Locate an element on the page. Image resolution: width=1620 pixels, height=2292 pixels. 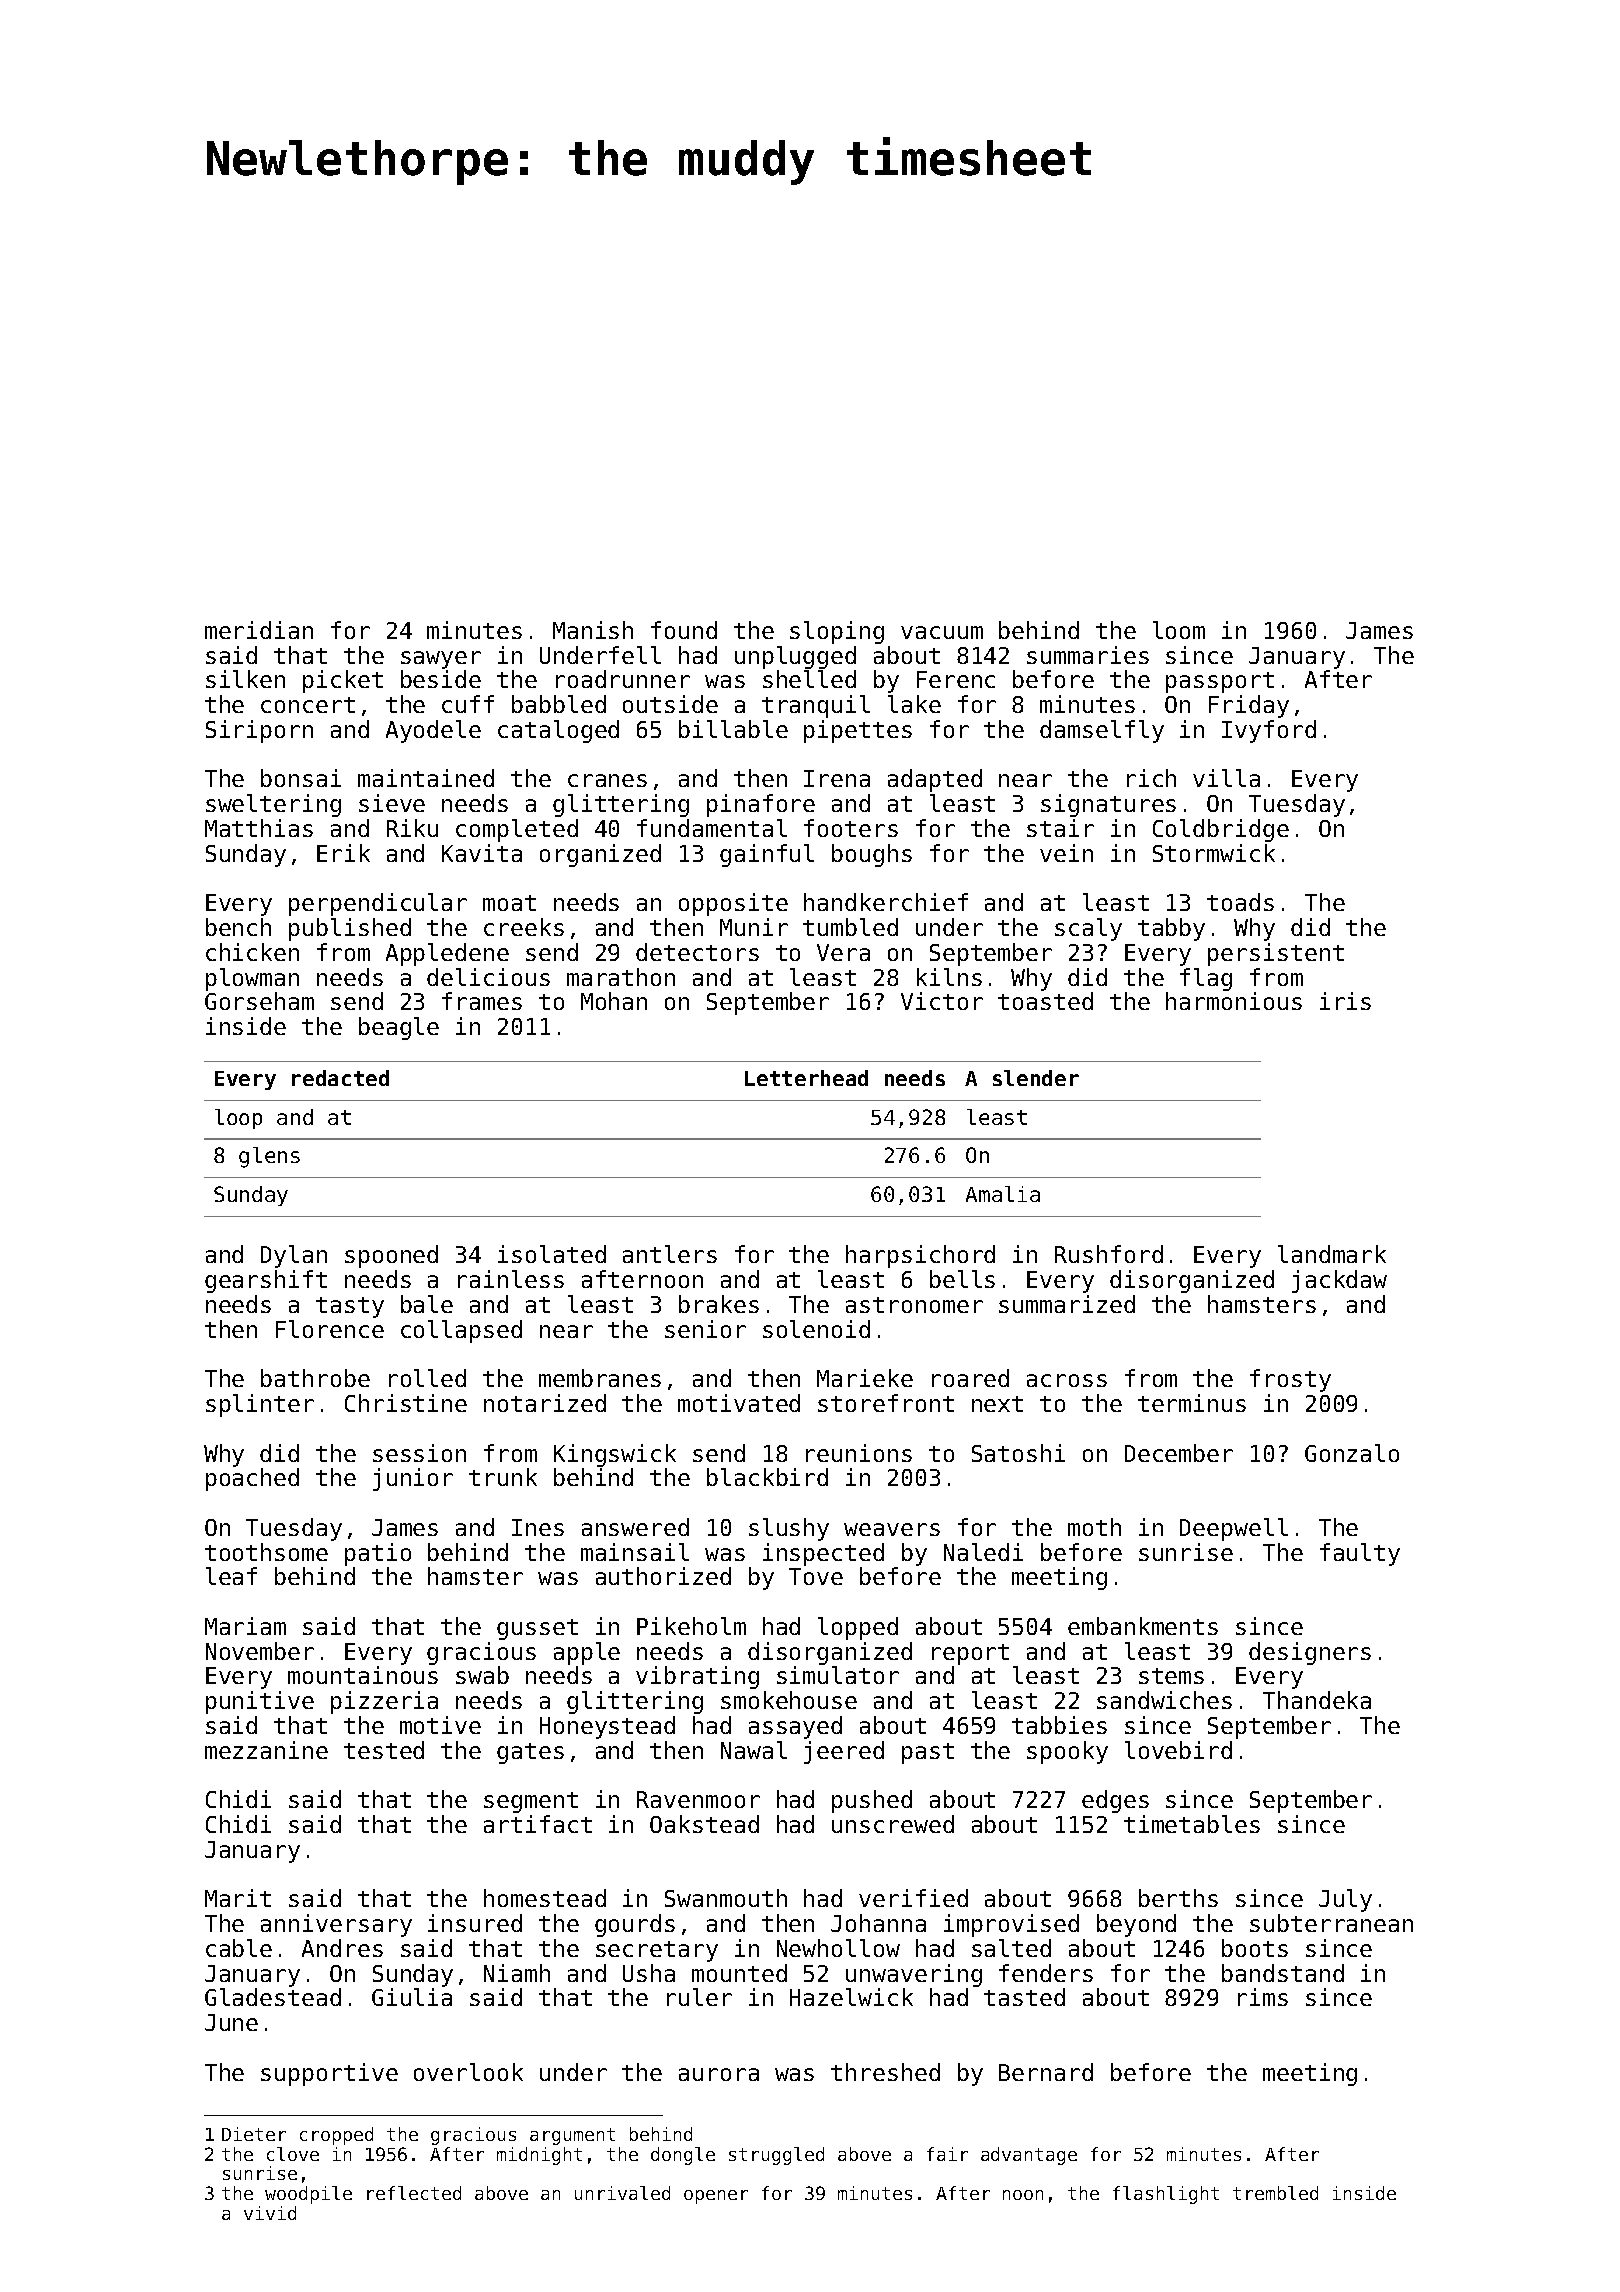
iris is located at coordinates (1345, 1001).
